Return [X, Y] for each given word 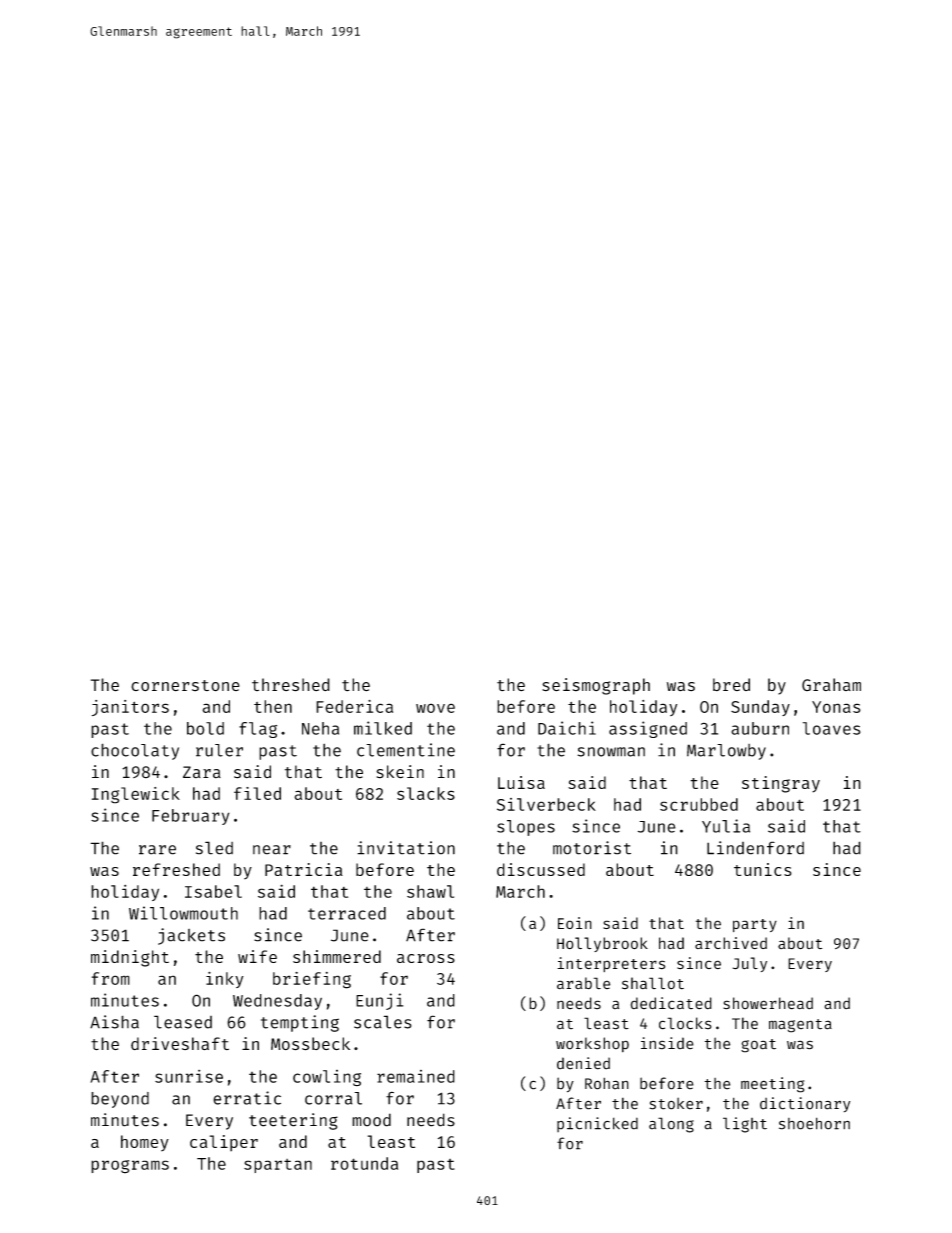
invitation [406, 848]
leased [183, 1022]
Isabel [213, 891]
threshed [291, 685]
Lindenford [755, 848]
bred [731, 684]
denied [583, 1063]
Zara [202, 772]
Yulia [726, 826]
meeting [772, 1085]
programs [130, 1167]
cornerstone [185, 686]
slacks [426, 793]
